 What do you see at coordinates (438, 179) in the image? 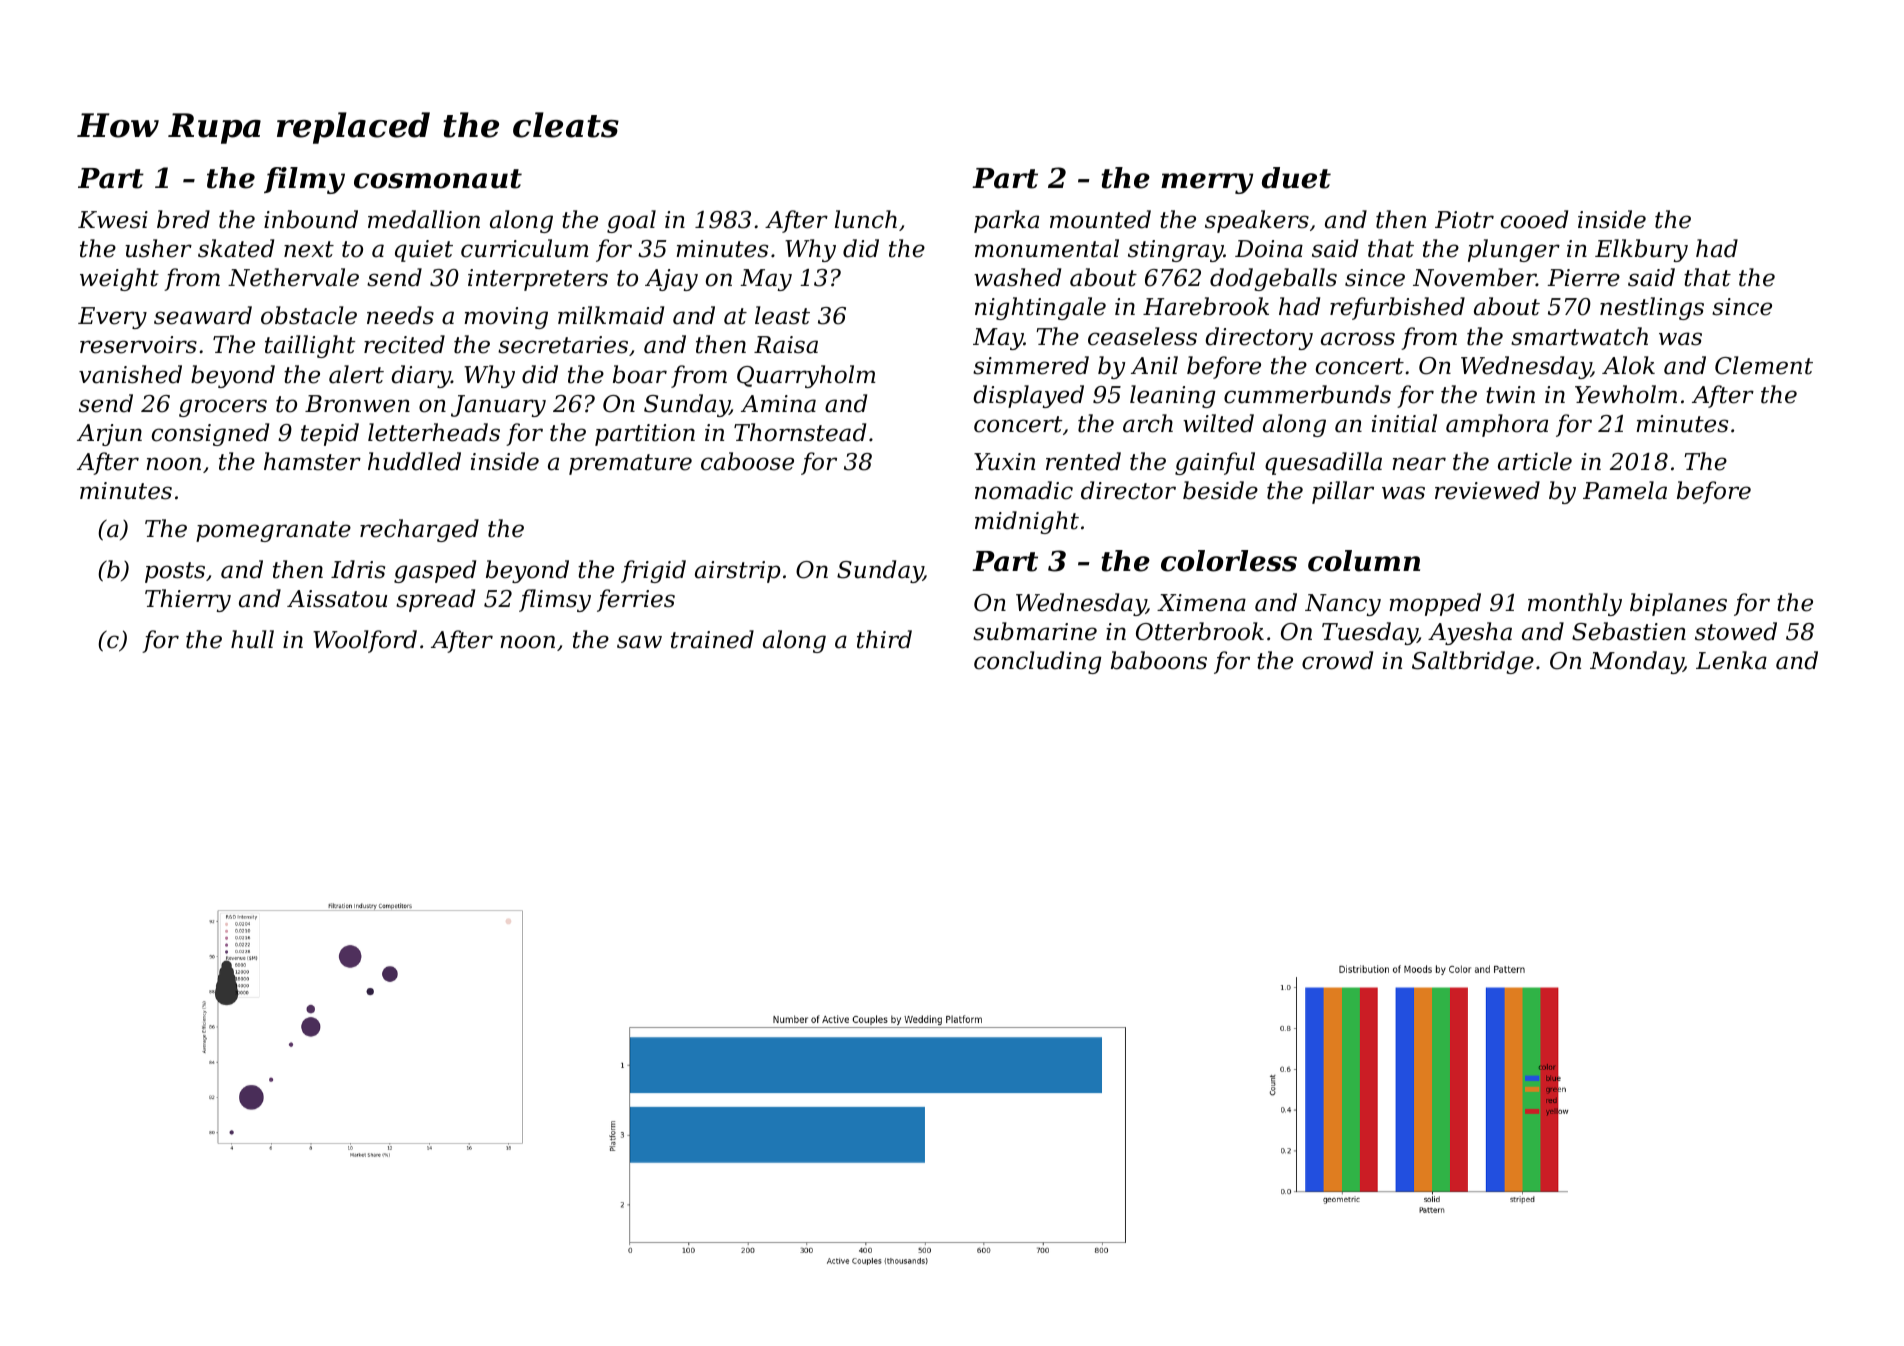
I see `cosmonaut` at bounding box center [438, 179].
